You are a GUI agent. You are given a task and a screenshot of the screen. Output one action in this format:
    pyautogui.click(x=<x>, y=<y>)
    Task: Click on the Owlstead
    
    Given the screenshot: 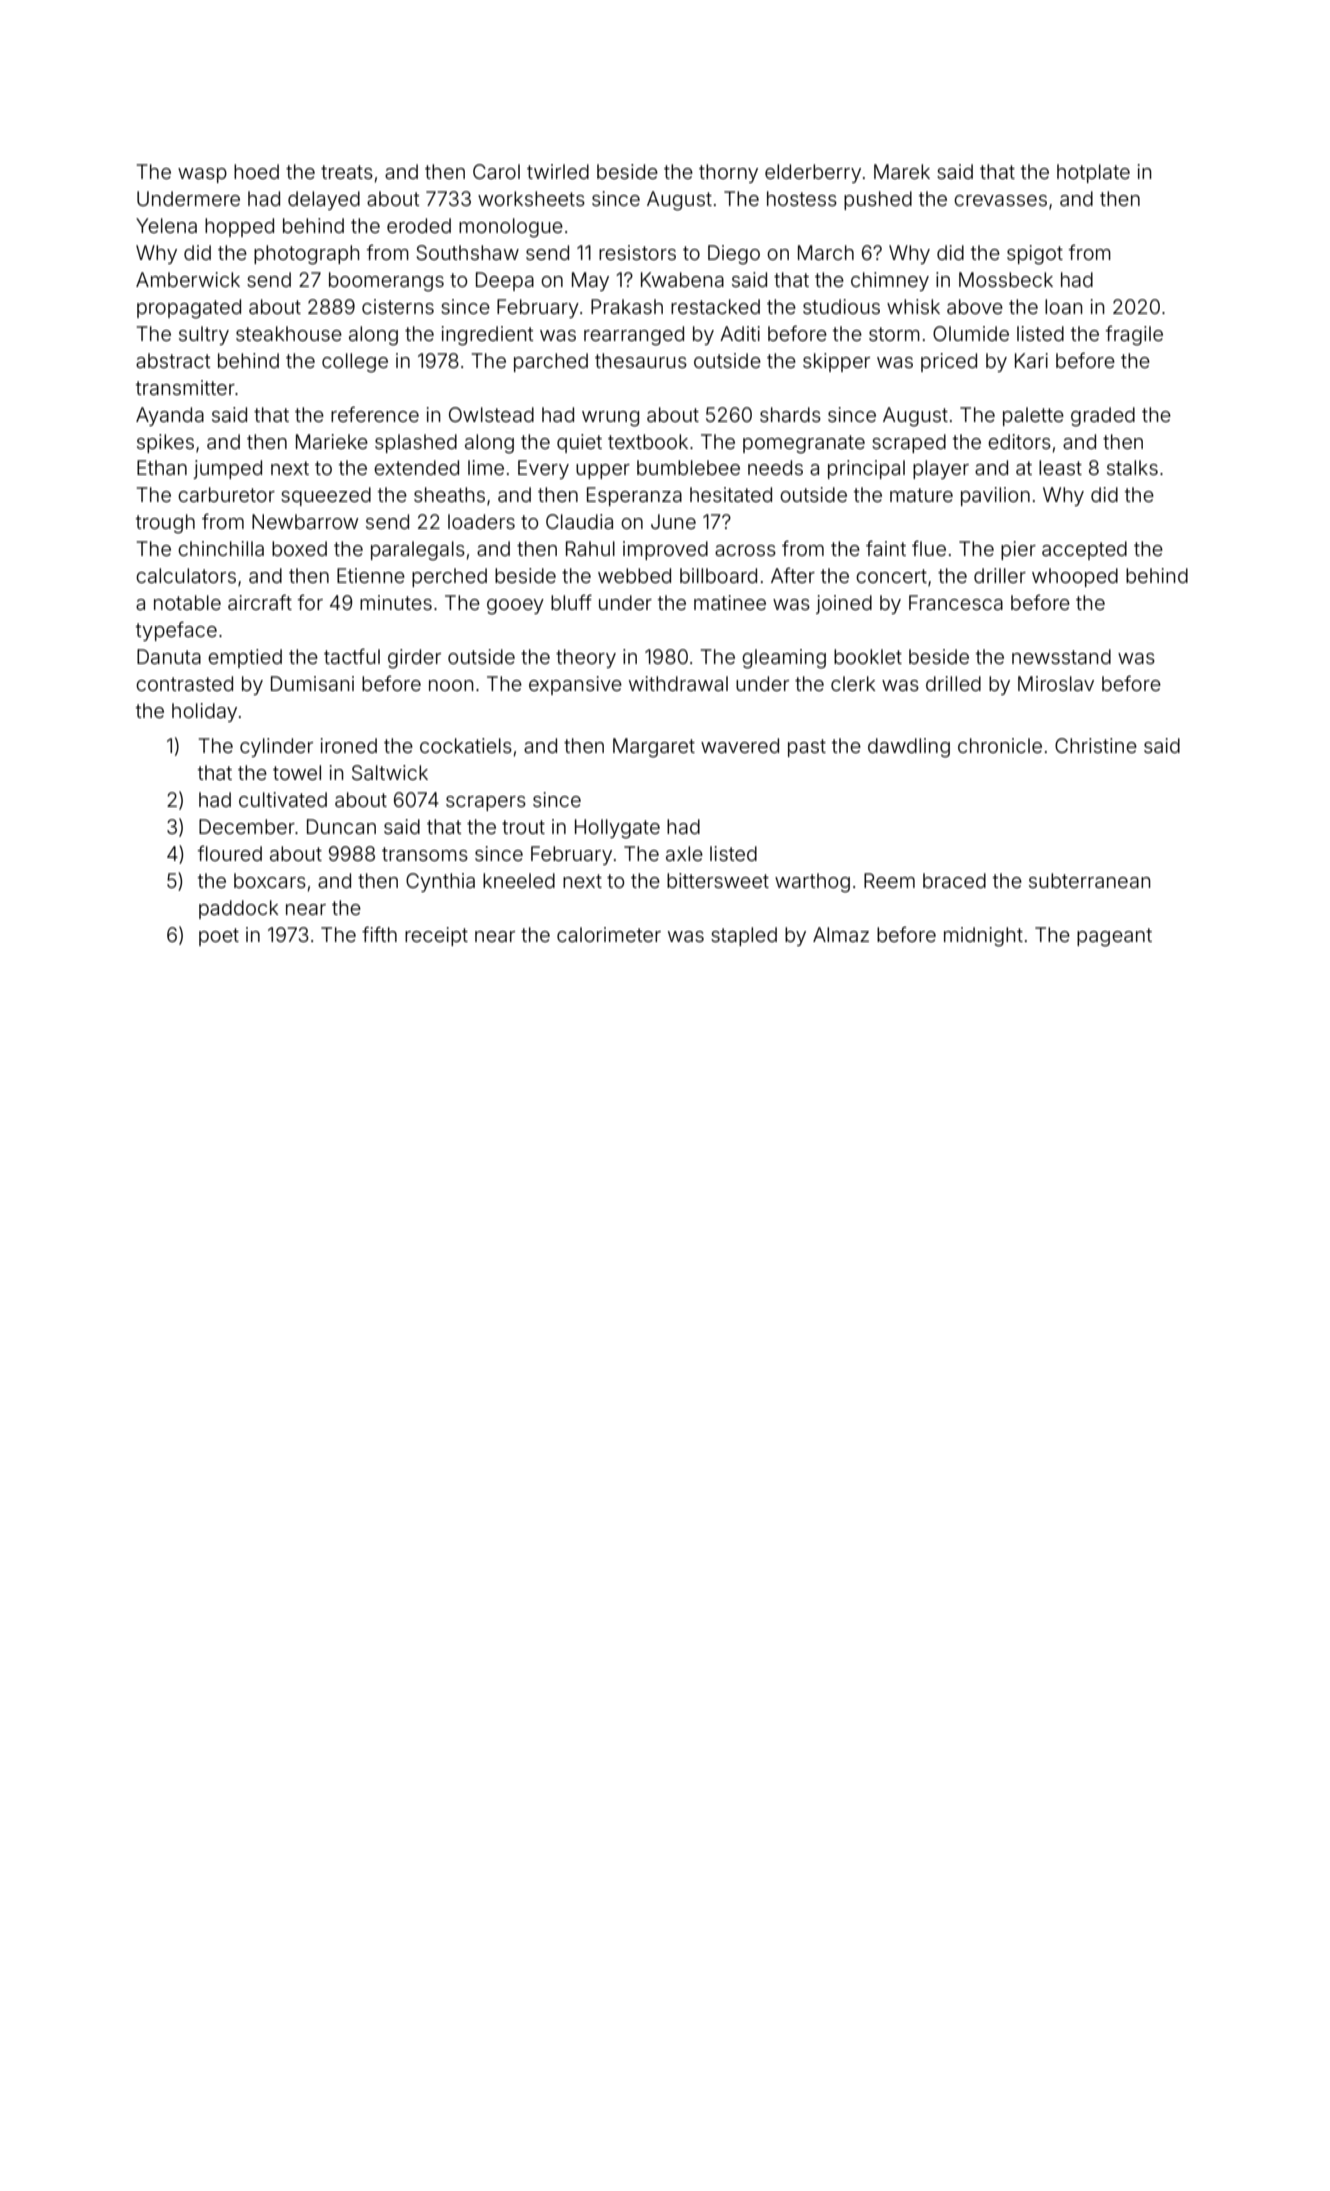 What is the action you would take?
    pyautogui.click(x=491, y=414)
